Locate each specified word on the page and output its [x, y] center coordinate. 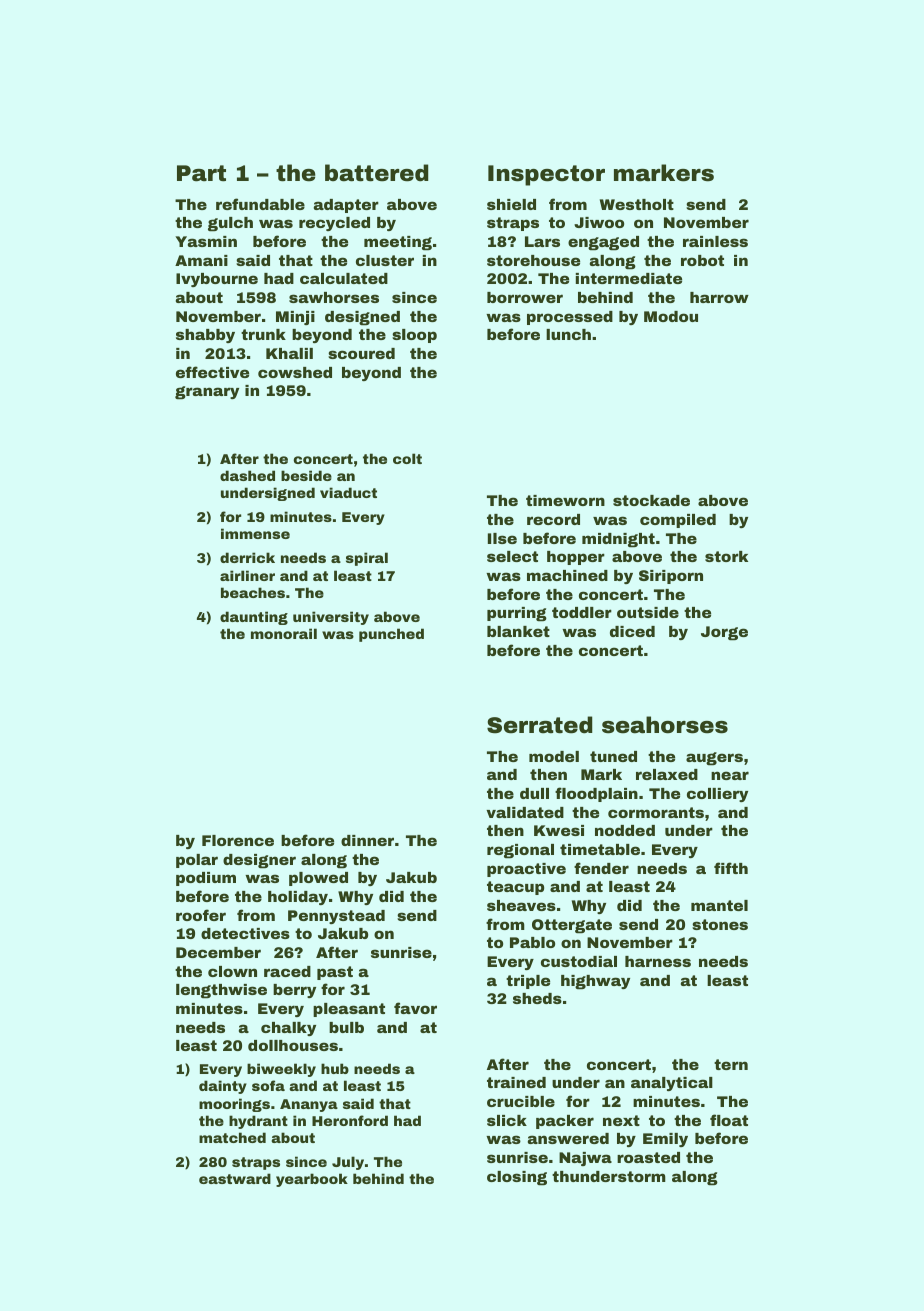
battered [376, 173]
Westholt [637, 204]
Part [201, 173]
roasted [648, 1157]
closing [517, 1178]
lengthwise [221, 991]
